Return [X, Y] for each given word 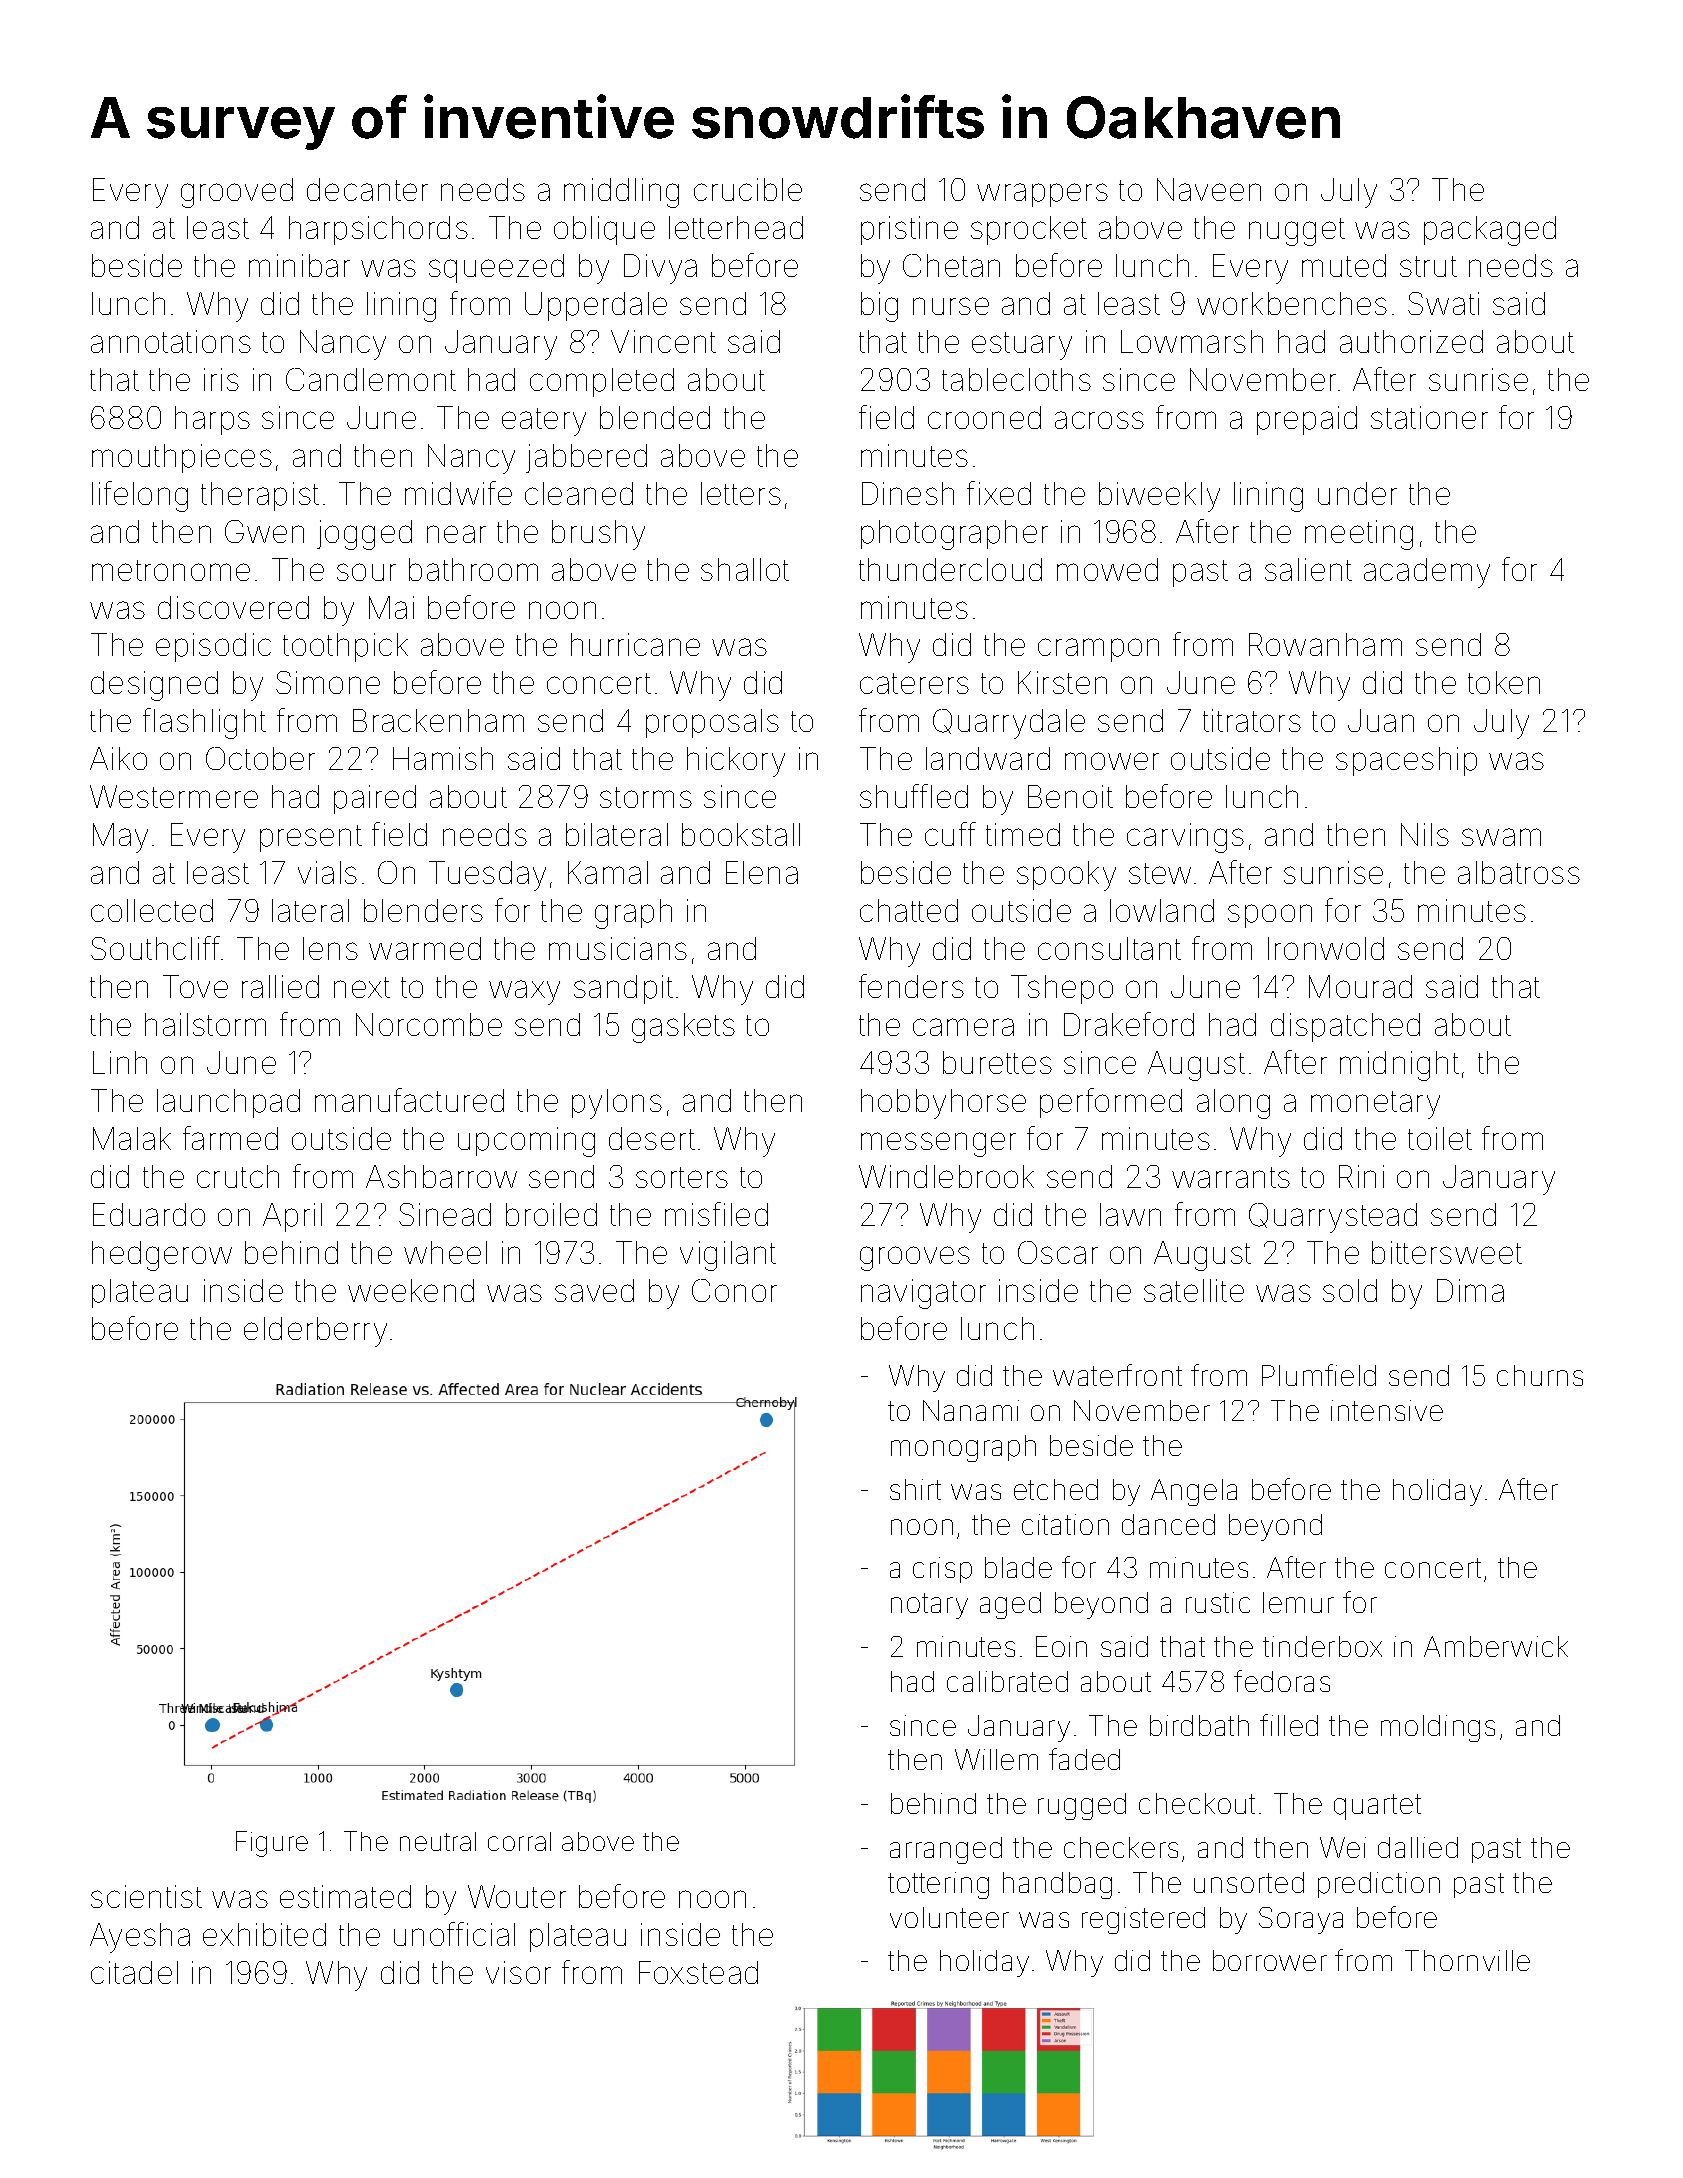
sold [1350, 1290]
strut [1428, 266]
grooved [237, 193]
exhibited [264, 1934]
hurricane [635, 644]
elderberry [315, 1332]
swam [1501, 837]
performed [1111, 1103]
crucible [748, 189]
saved [594, 1290]
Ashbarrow [441, 1176]
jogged [364, 535]
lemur [1298, 1602]
